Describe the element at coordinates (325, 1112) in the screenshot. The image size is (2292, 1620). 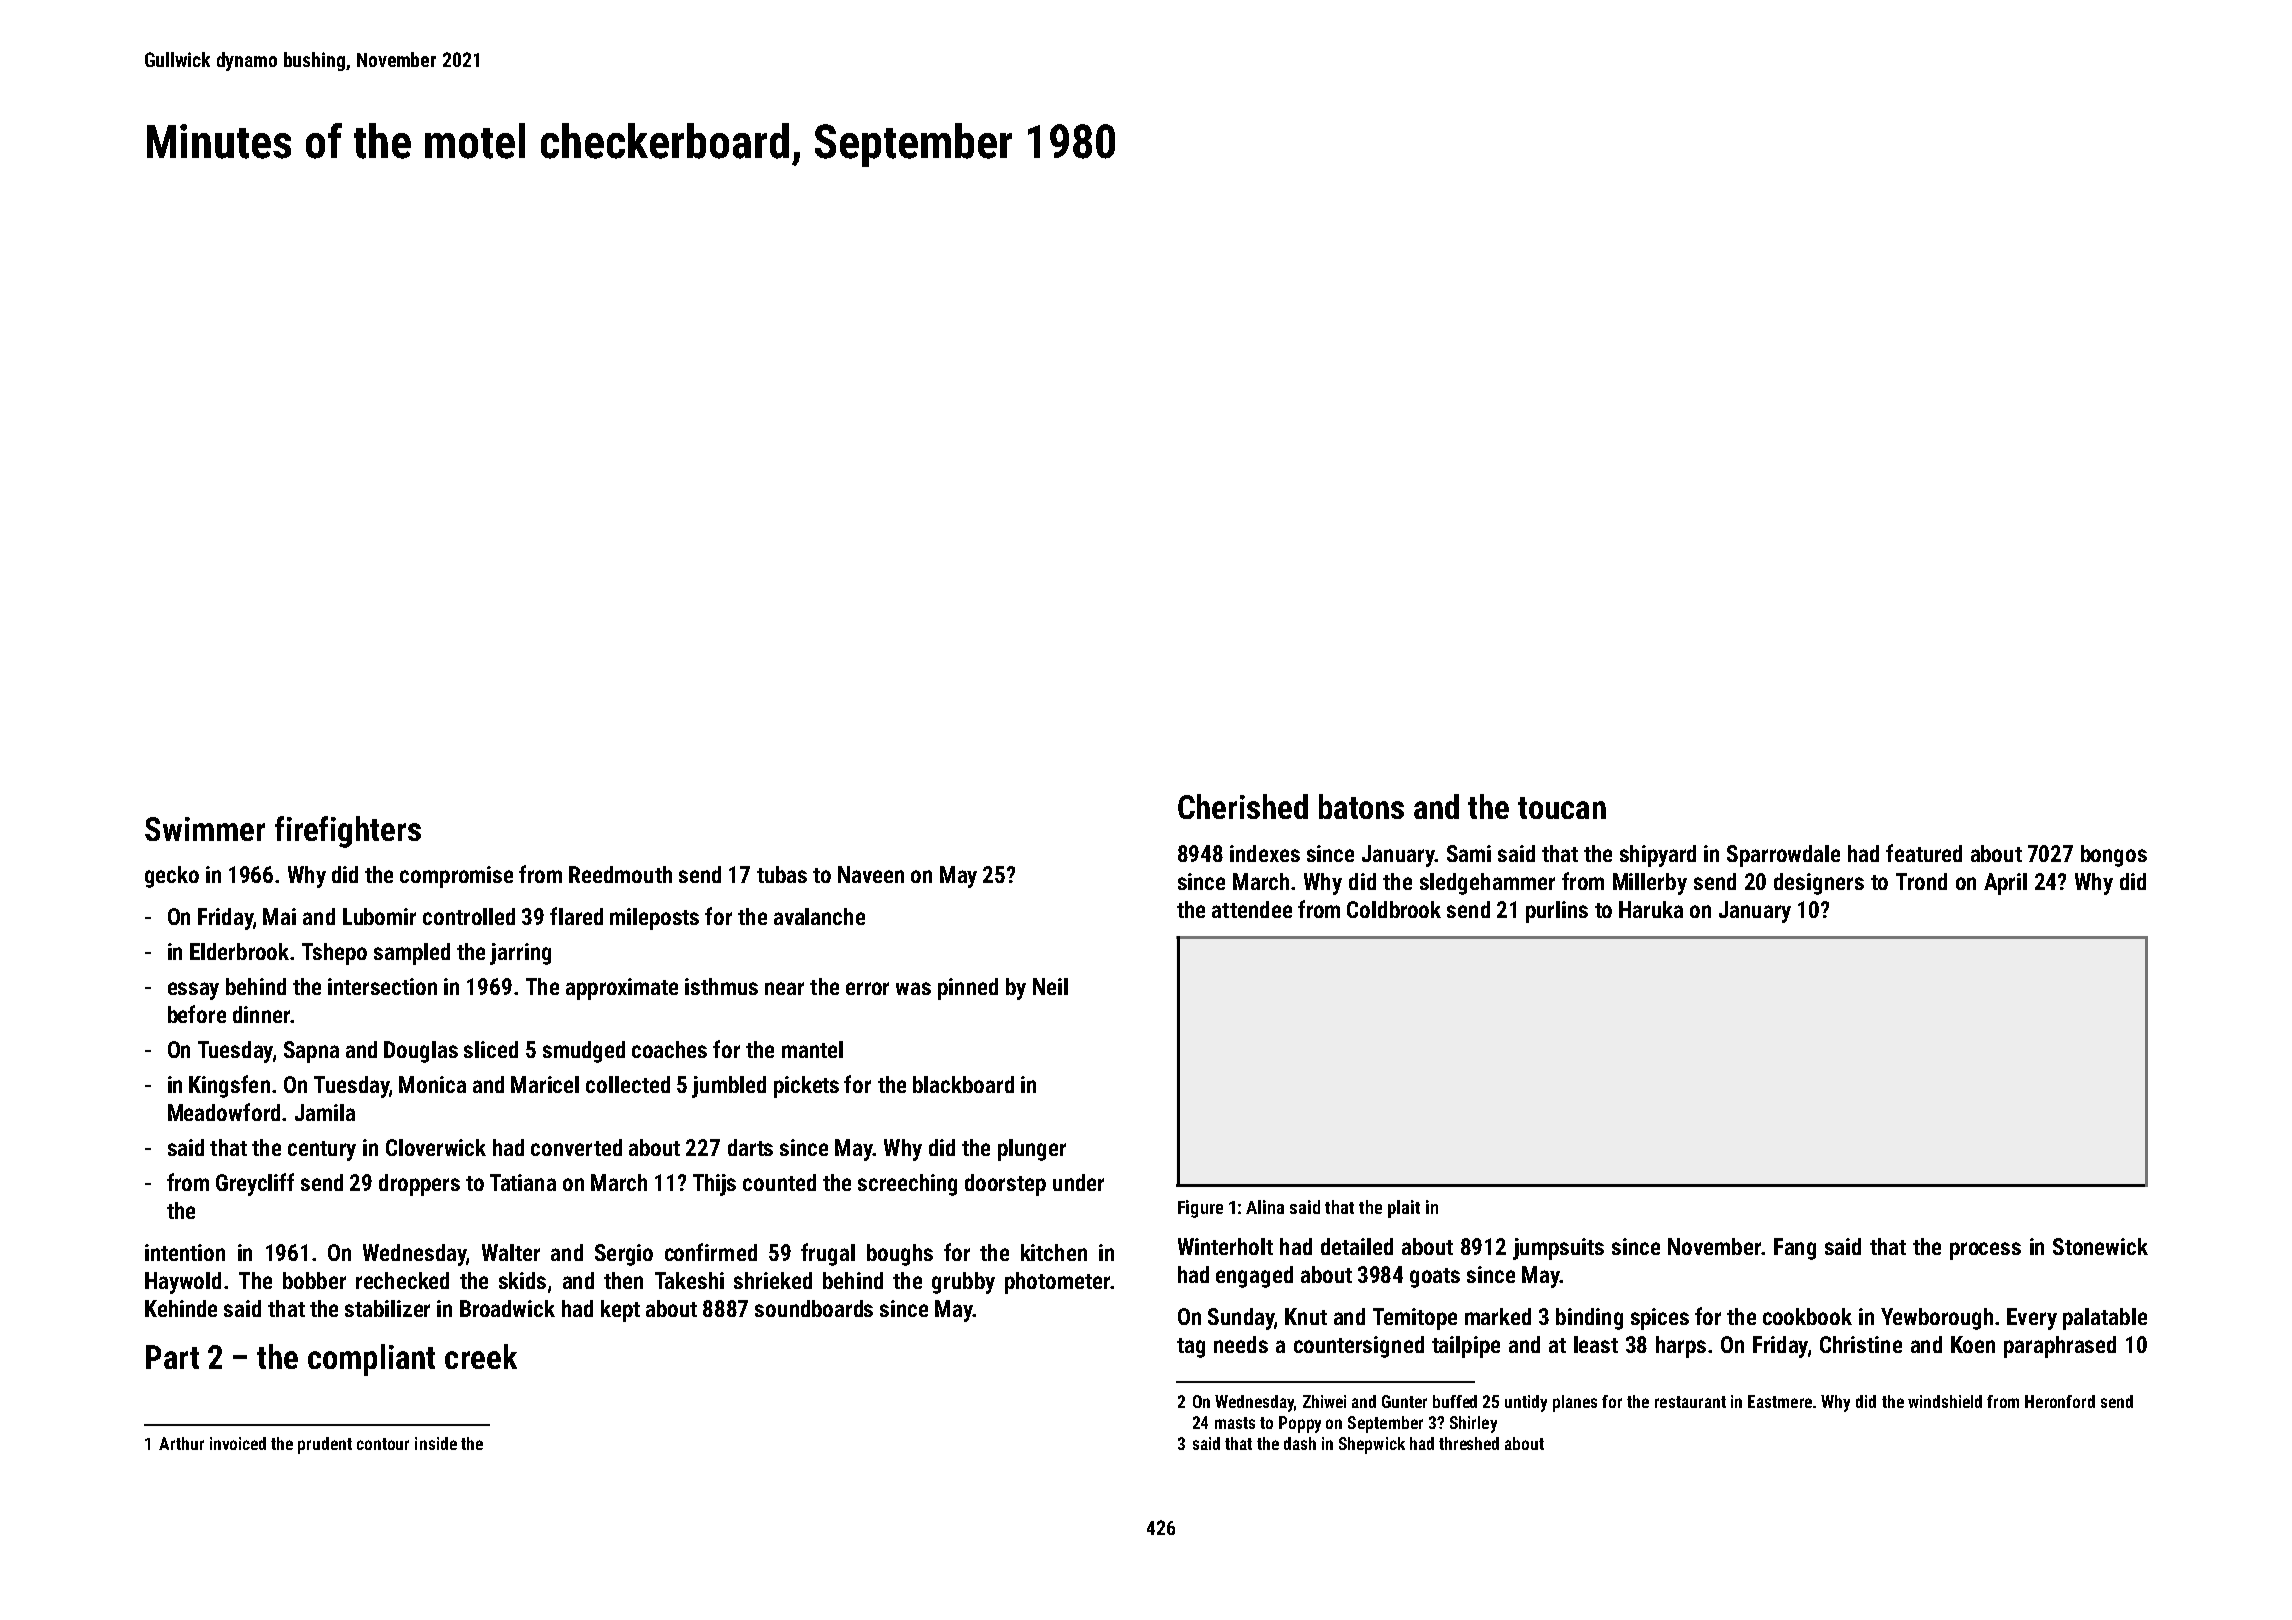
I see `Jamila` at that location.
